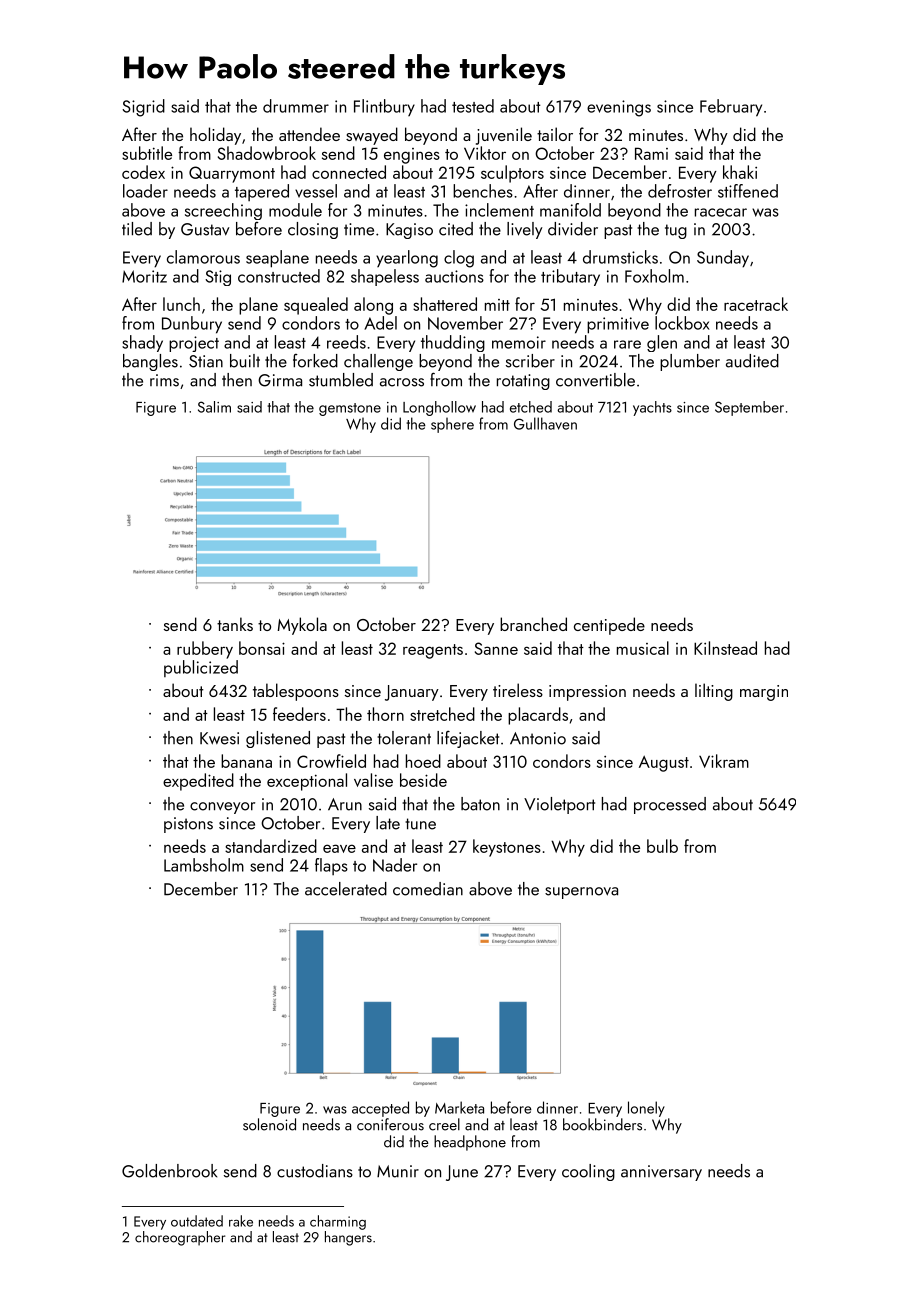  What do you see at coordinates (348, 1238) in the screenshot?
I see `hangers` at bounding box center [348, 1238].
